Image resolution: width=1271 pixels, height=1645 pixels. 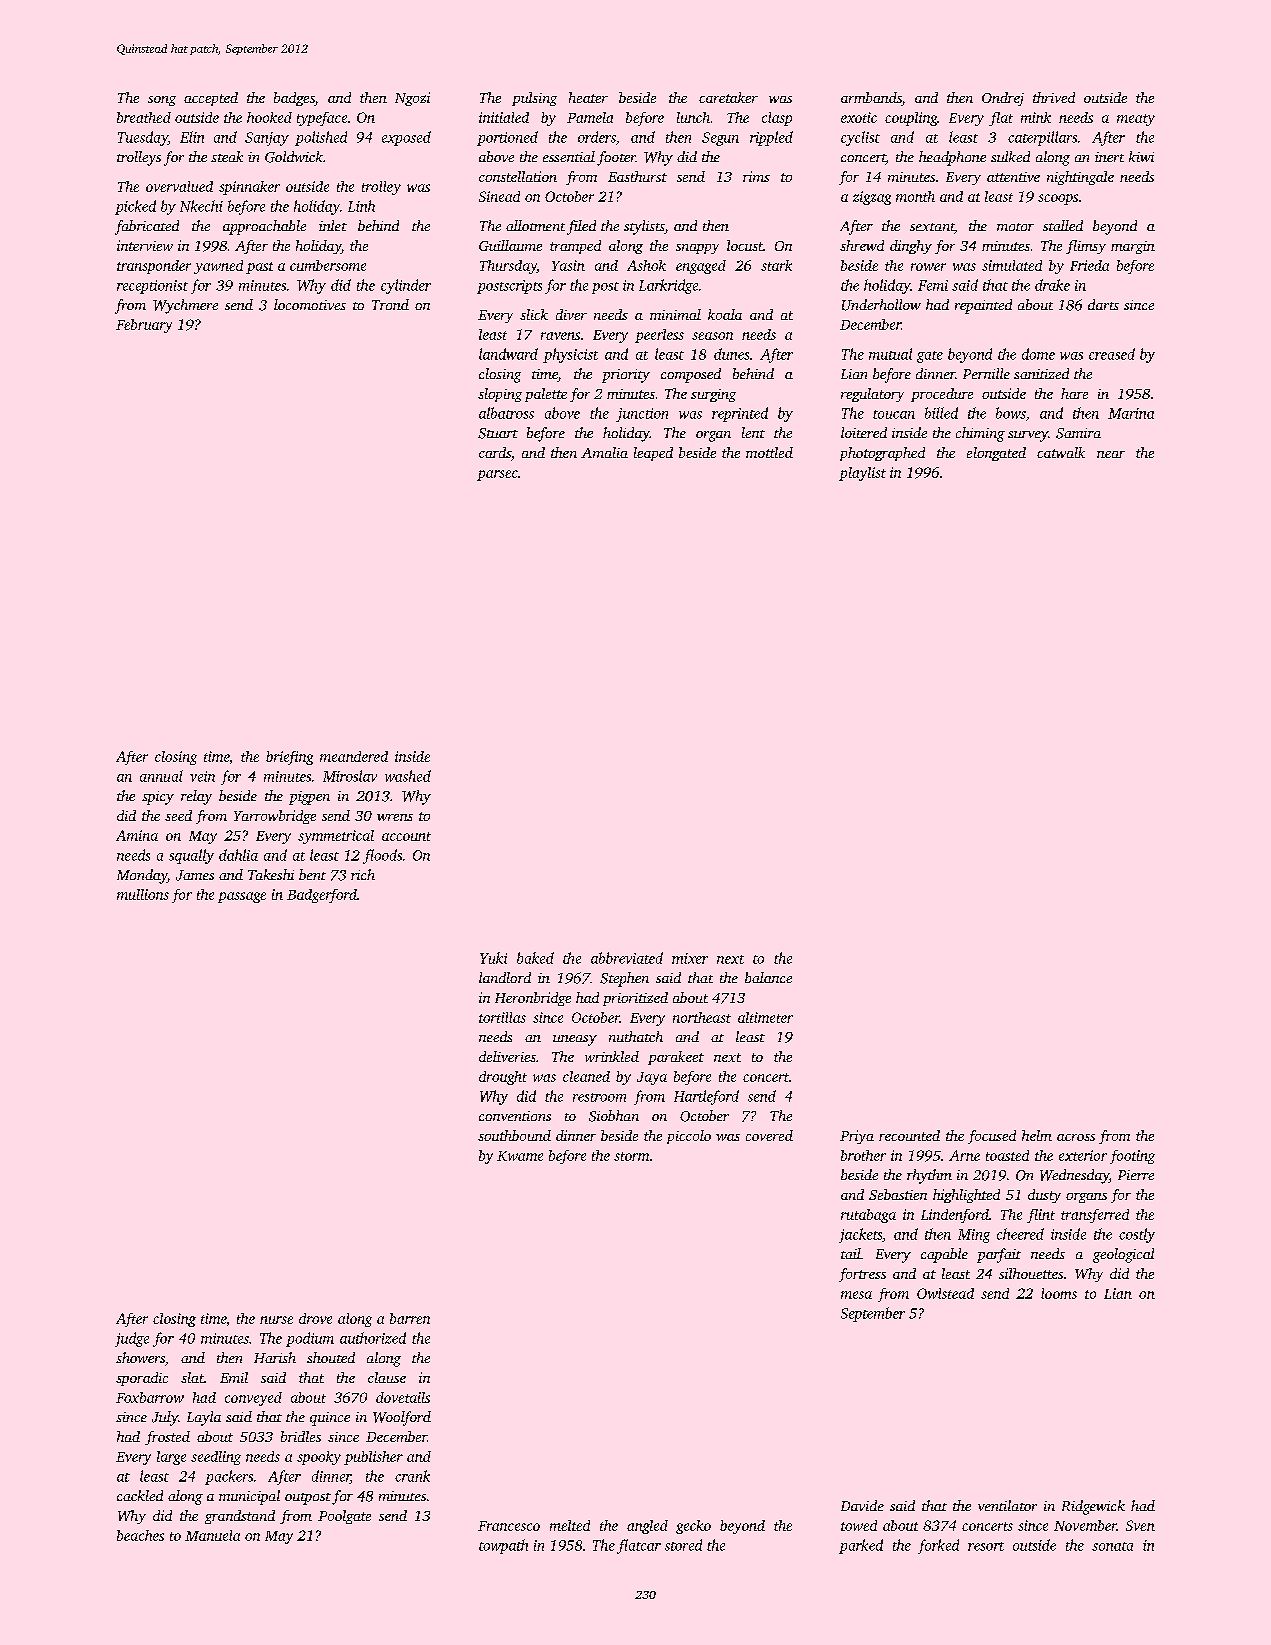 What do you see at coordinates (520, 1156) in the screenshot?
I see `Kwame` at bounding box center [520, 1156].
